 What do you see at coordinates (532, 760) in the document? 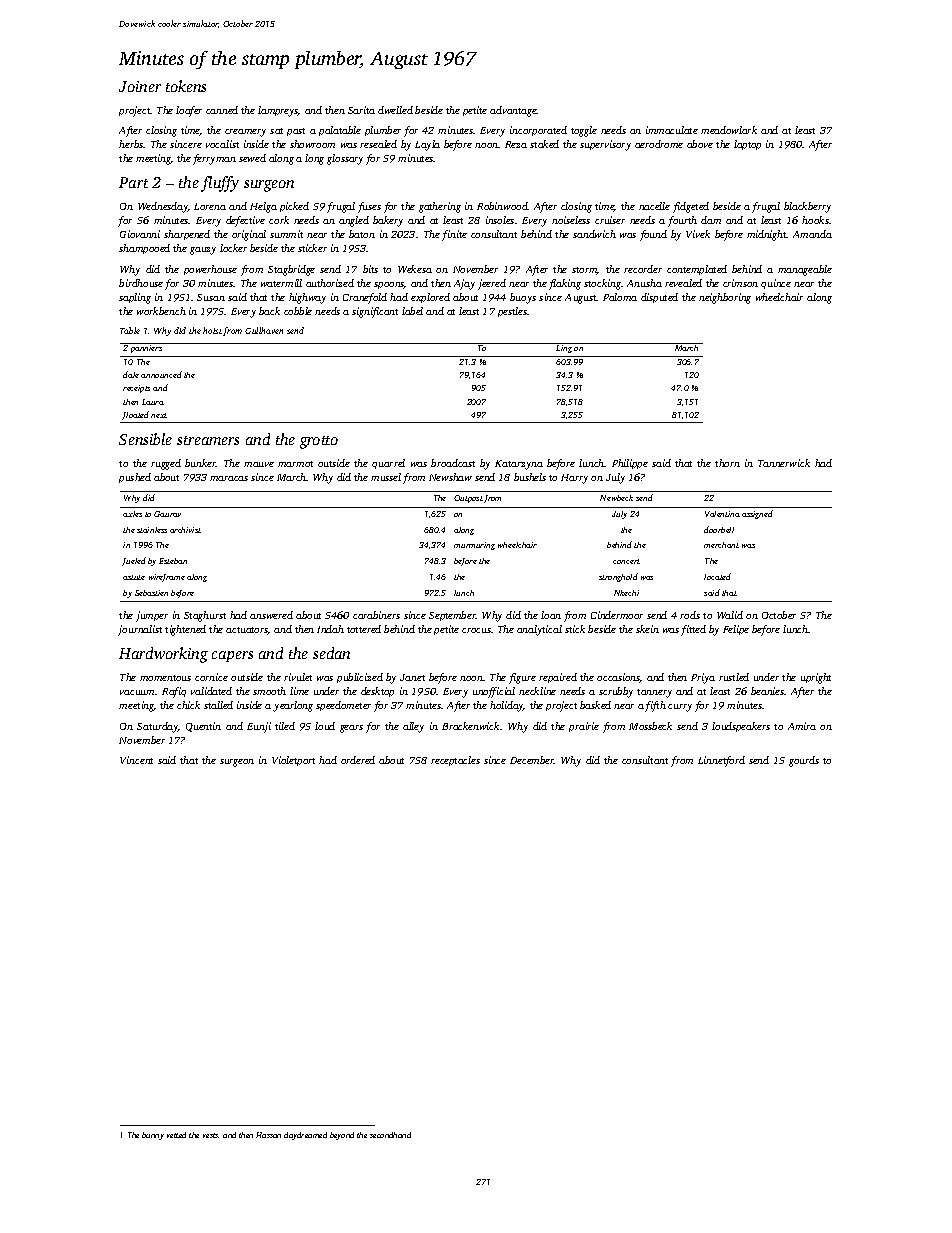
I see `December` at bounding box center [532, 760].
